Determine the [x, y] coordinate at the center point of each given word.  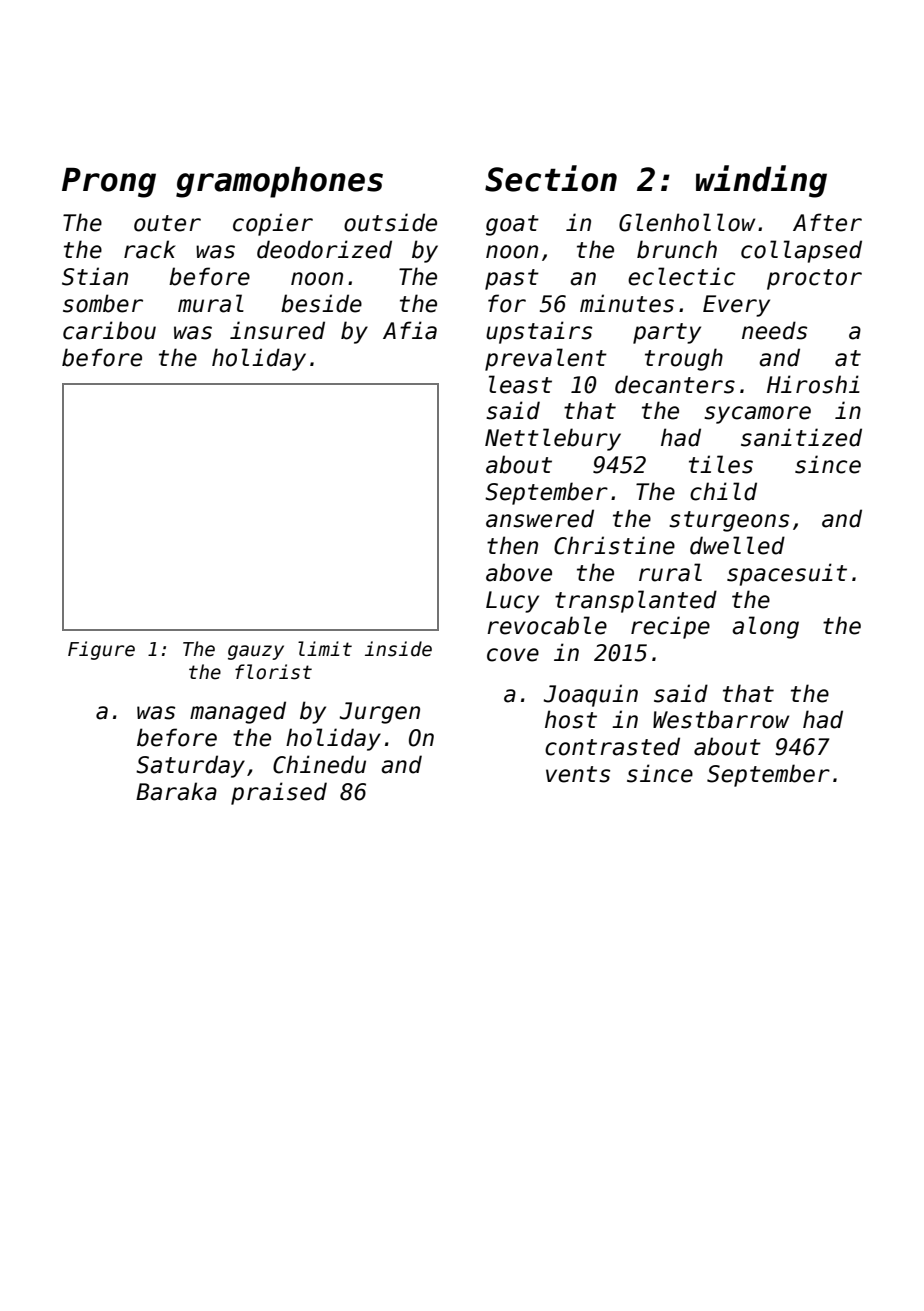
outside [390, 222]
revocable [547, 625]
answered [540, 518]
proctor [814, 279]
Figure [101, 650]
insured [277, 330]
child [723, 491]
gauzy [256, 652]
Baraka [176, 791]
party [667, 333]
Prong [109, 183]
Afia [410, 330]
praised [279, 793]
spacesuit [787, 574]
